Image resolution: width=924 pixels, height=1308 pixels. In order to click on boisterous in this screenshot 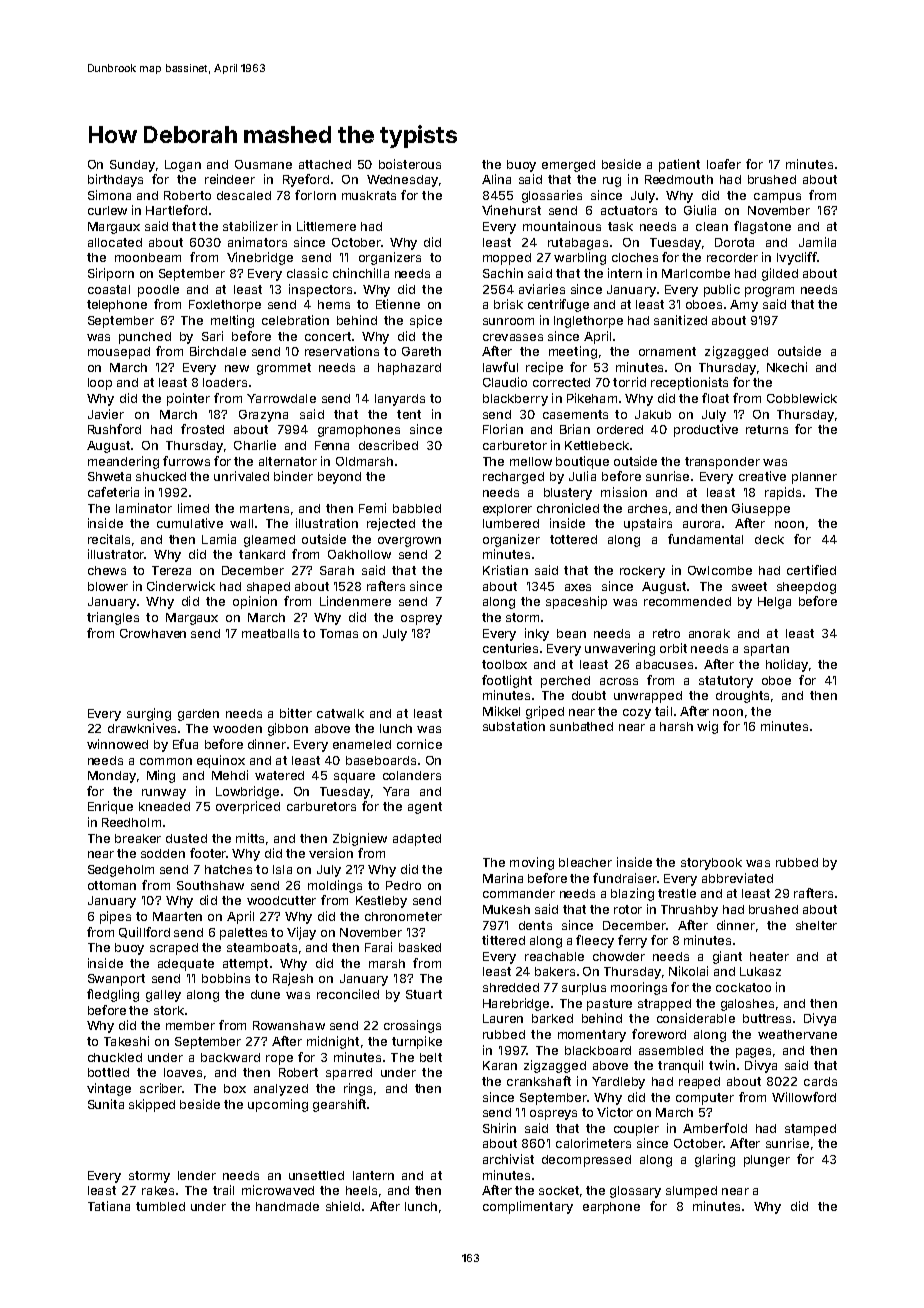, I will do `click(410, 164)`.
